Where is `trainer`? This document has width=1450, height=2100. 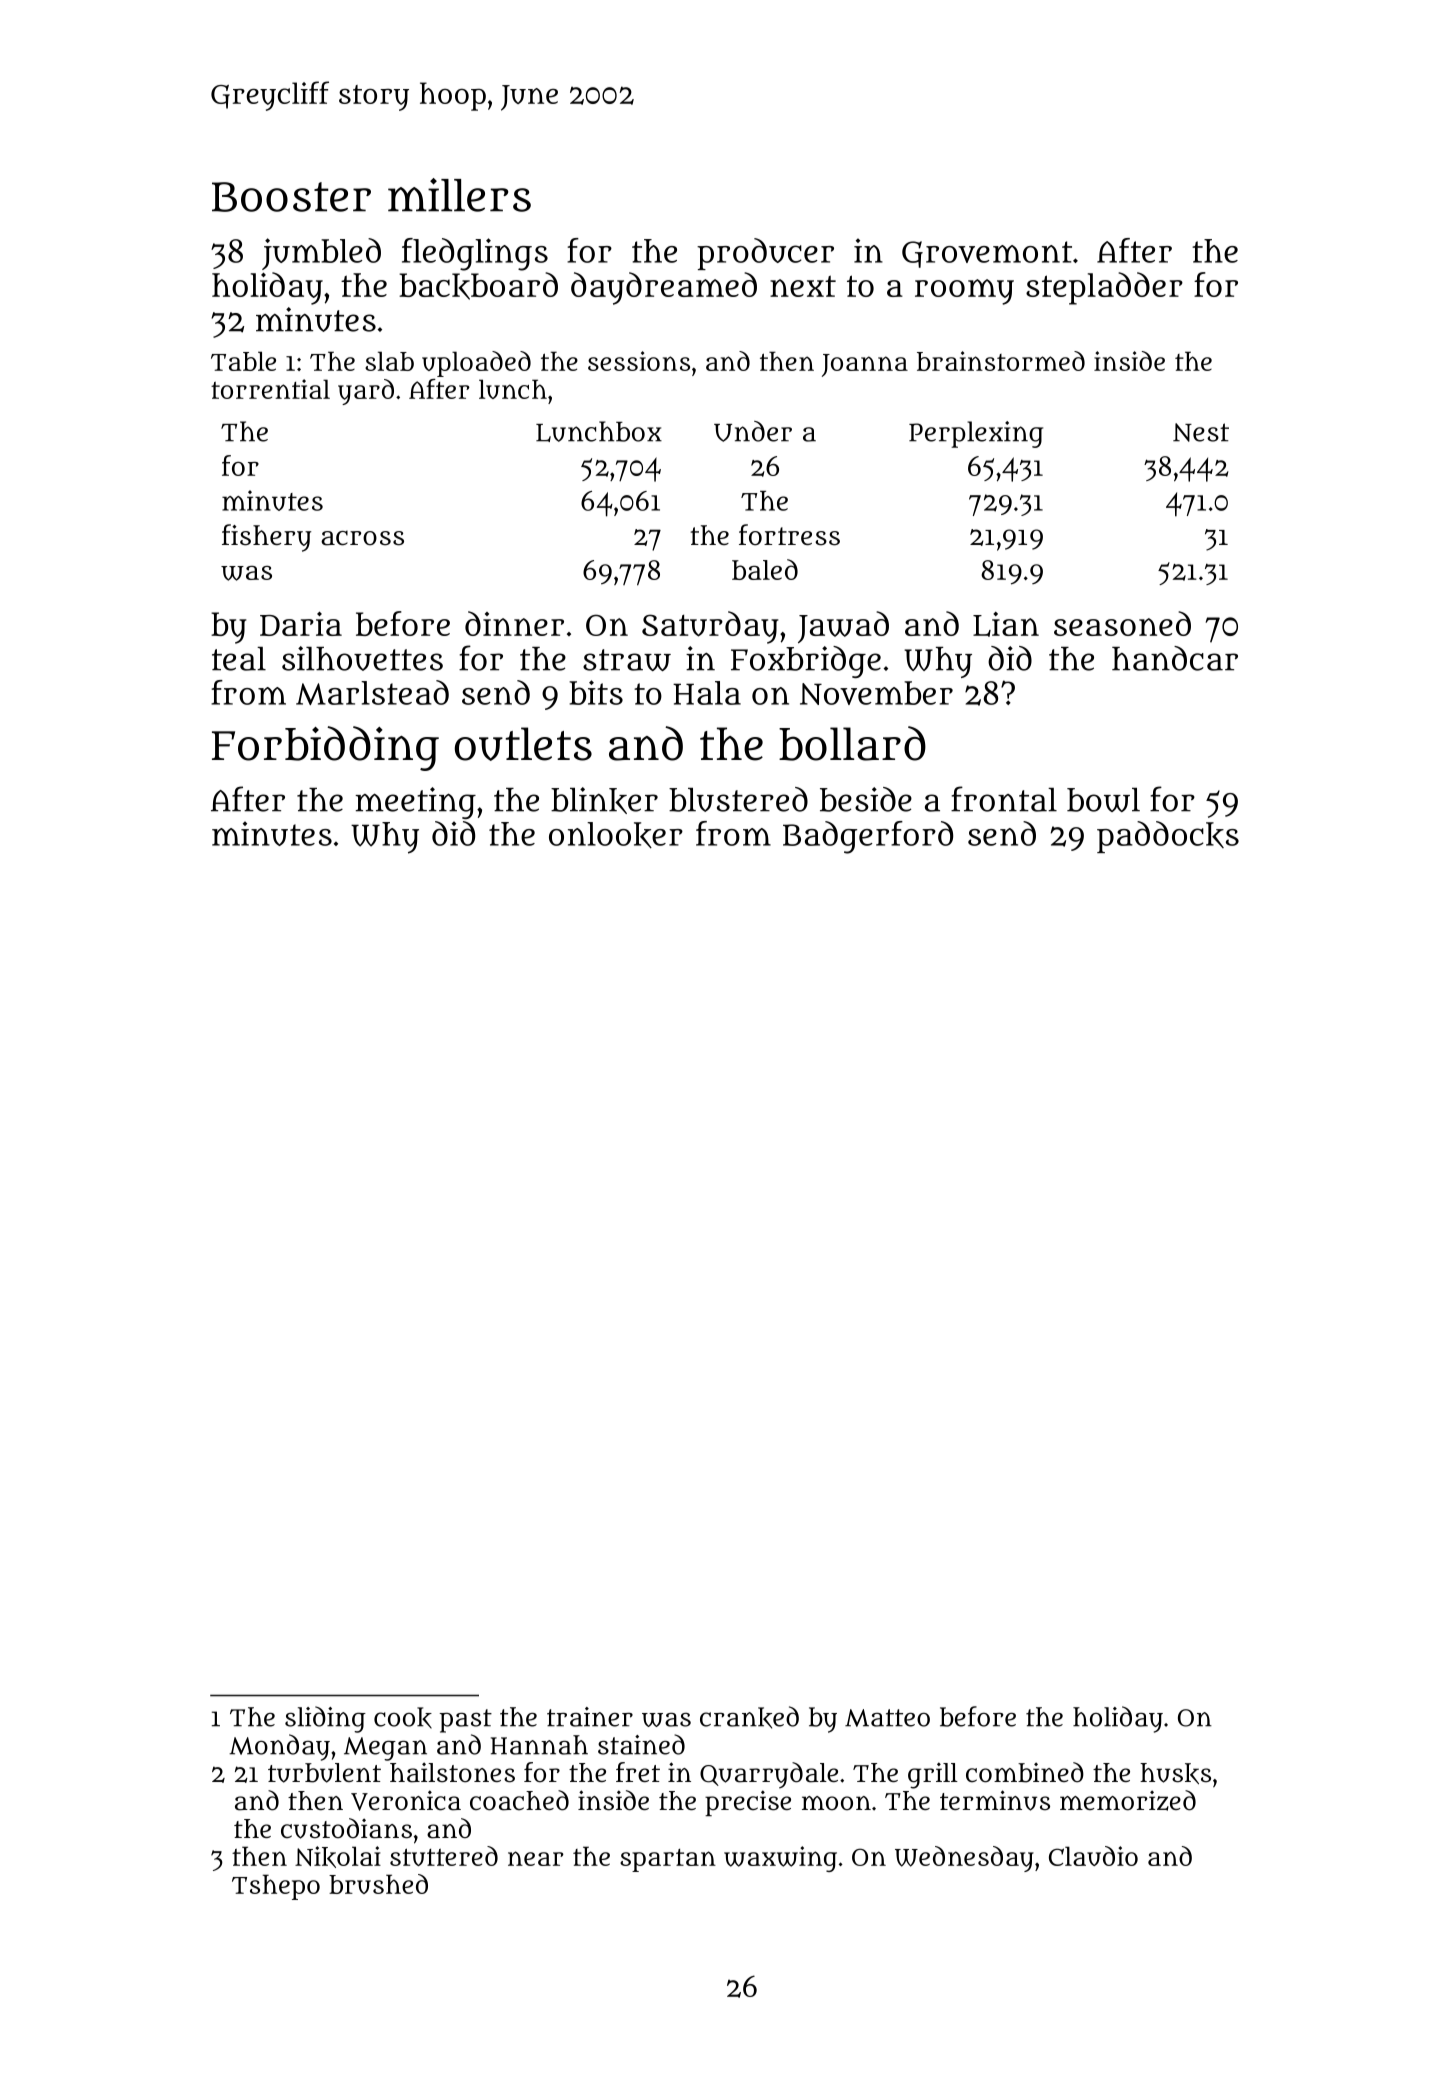
trainer is located at coordinates (590, 1717).
